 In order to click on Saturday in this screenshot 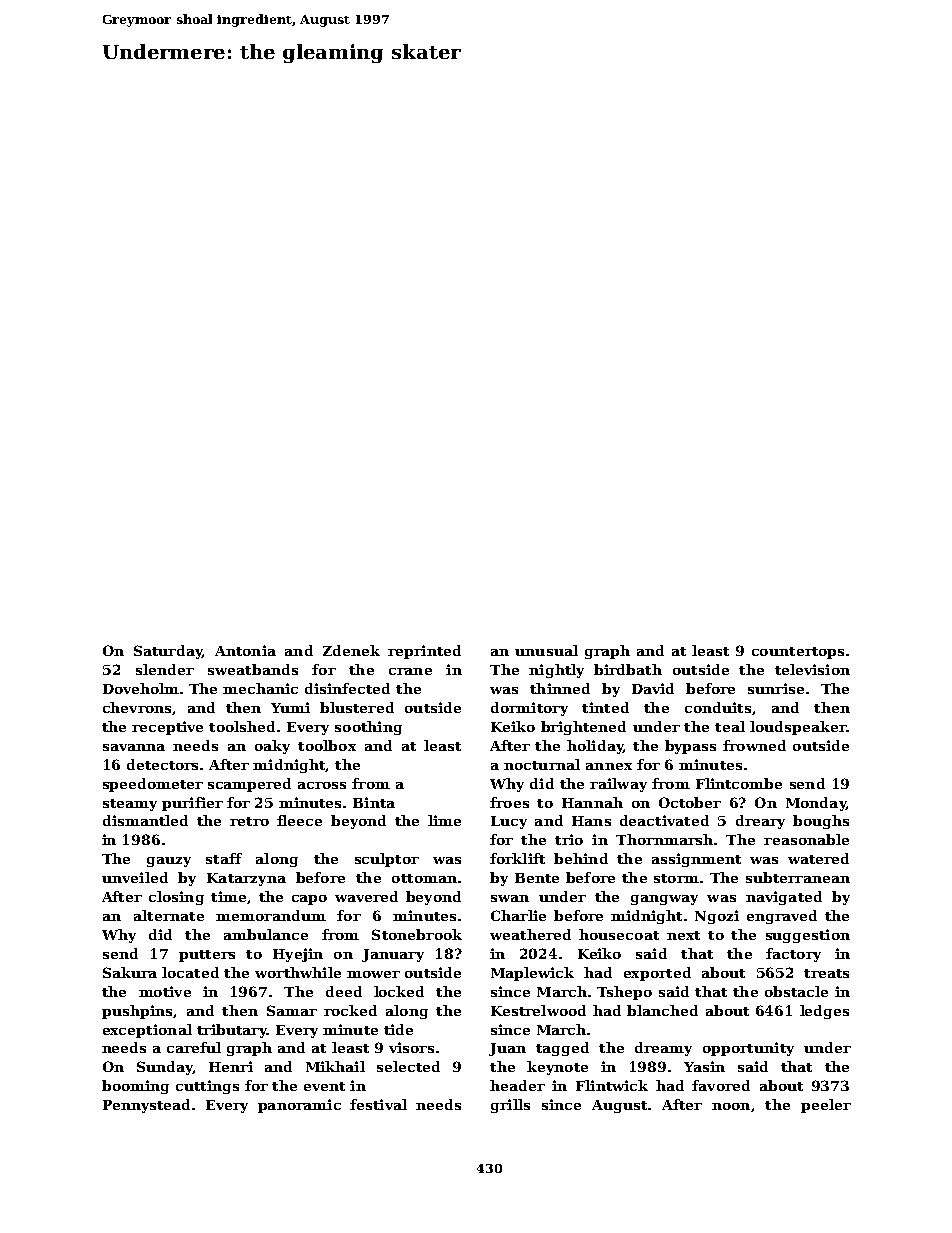, I will do `click(168, 652)`.
